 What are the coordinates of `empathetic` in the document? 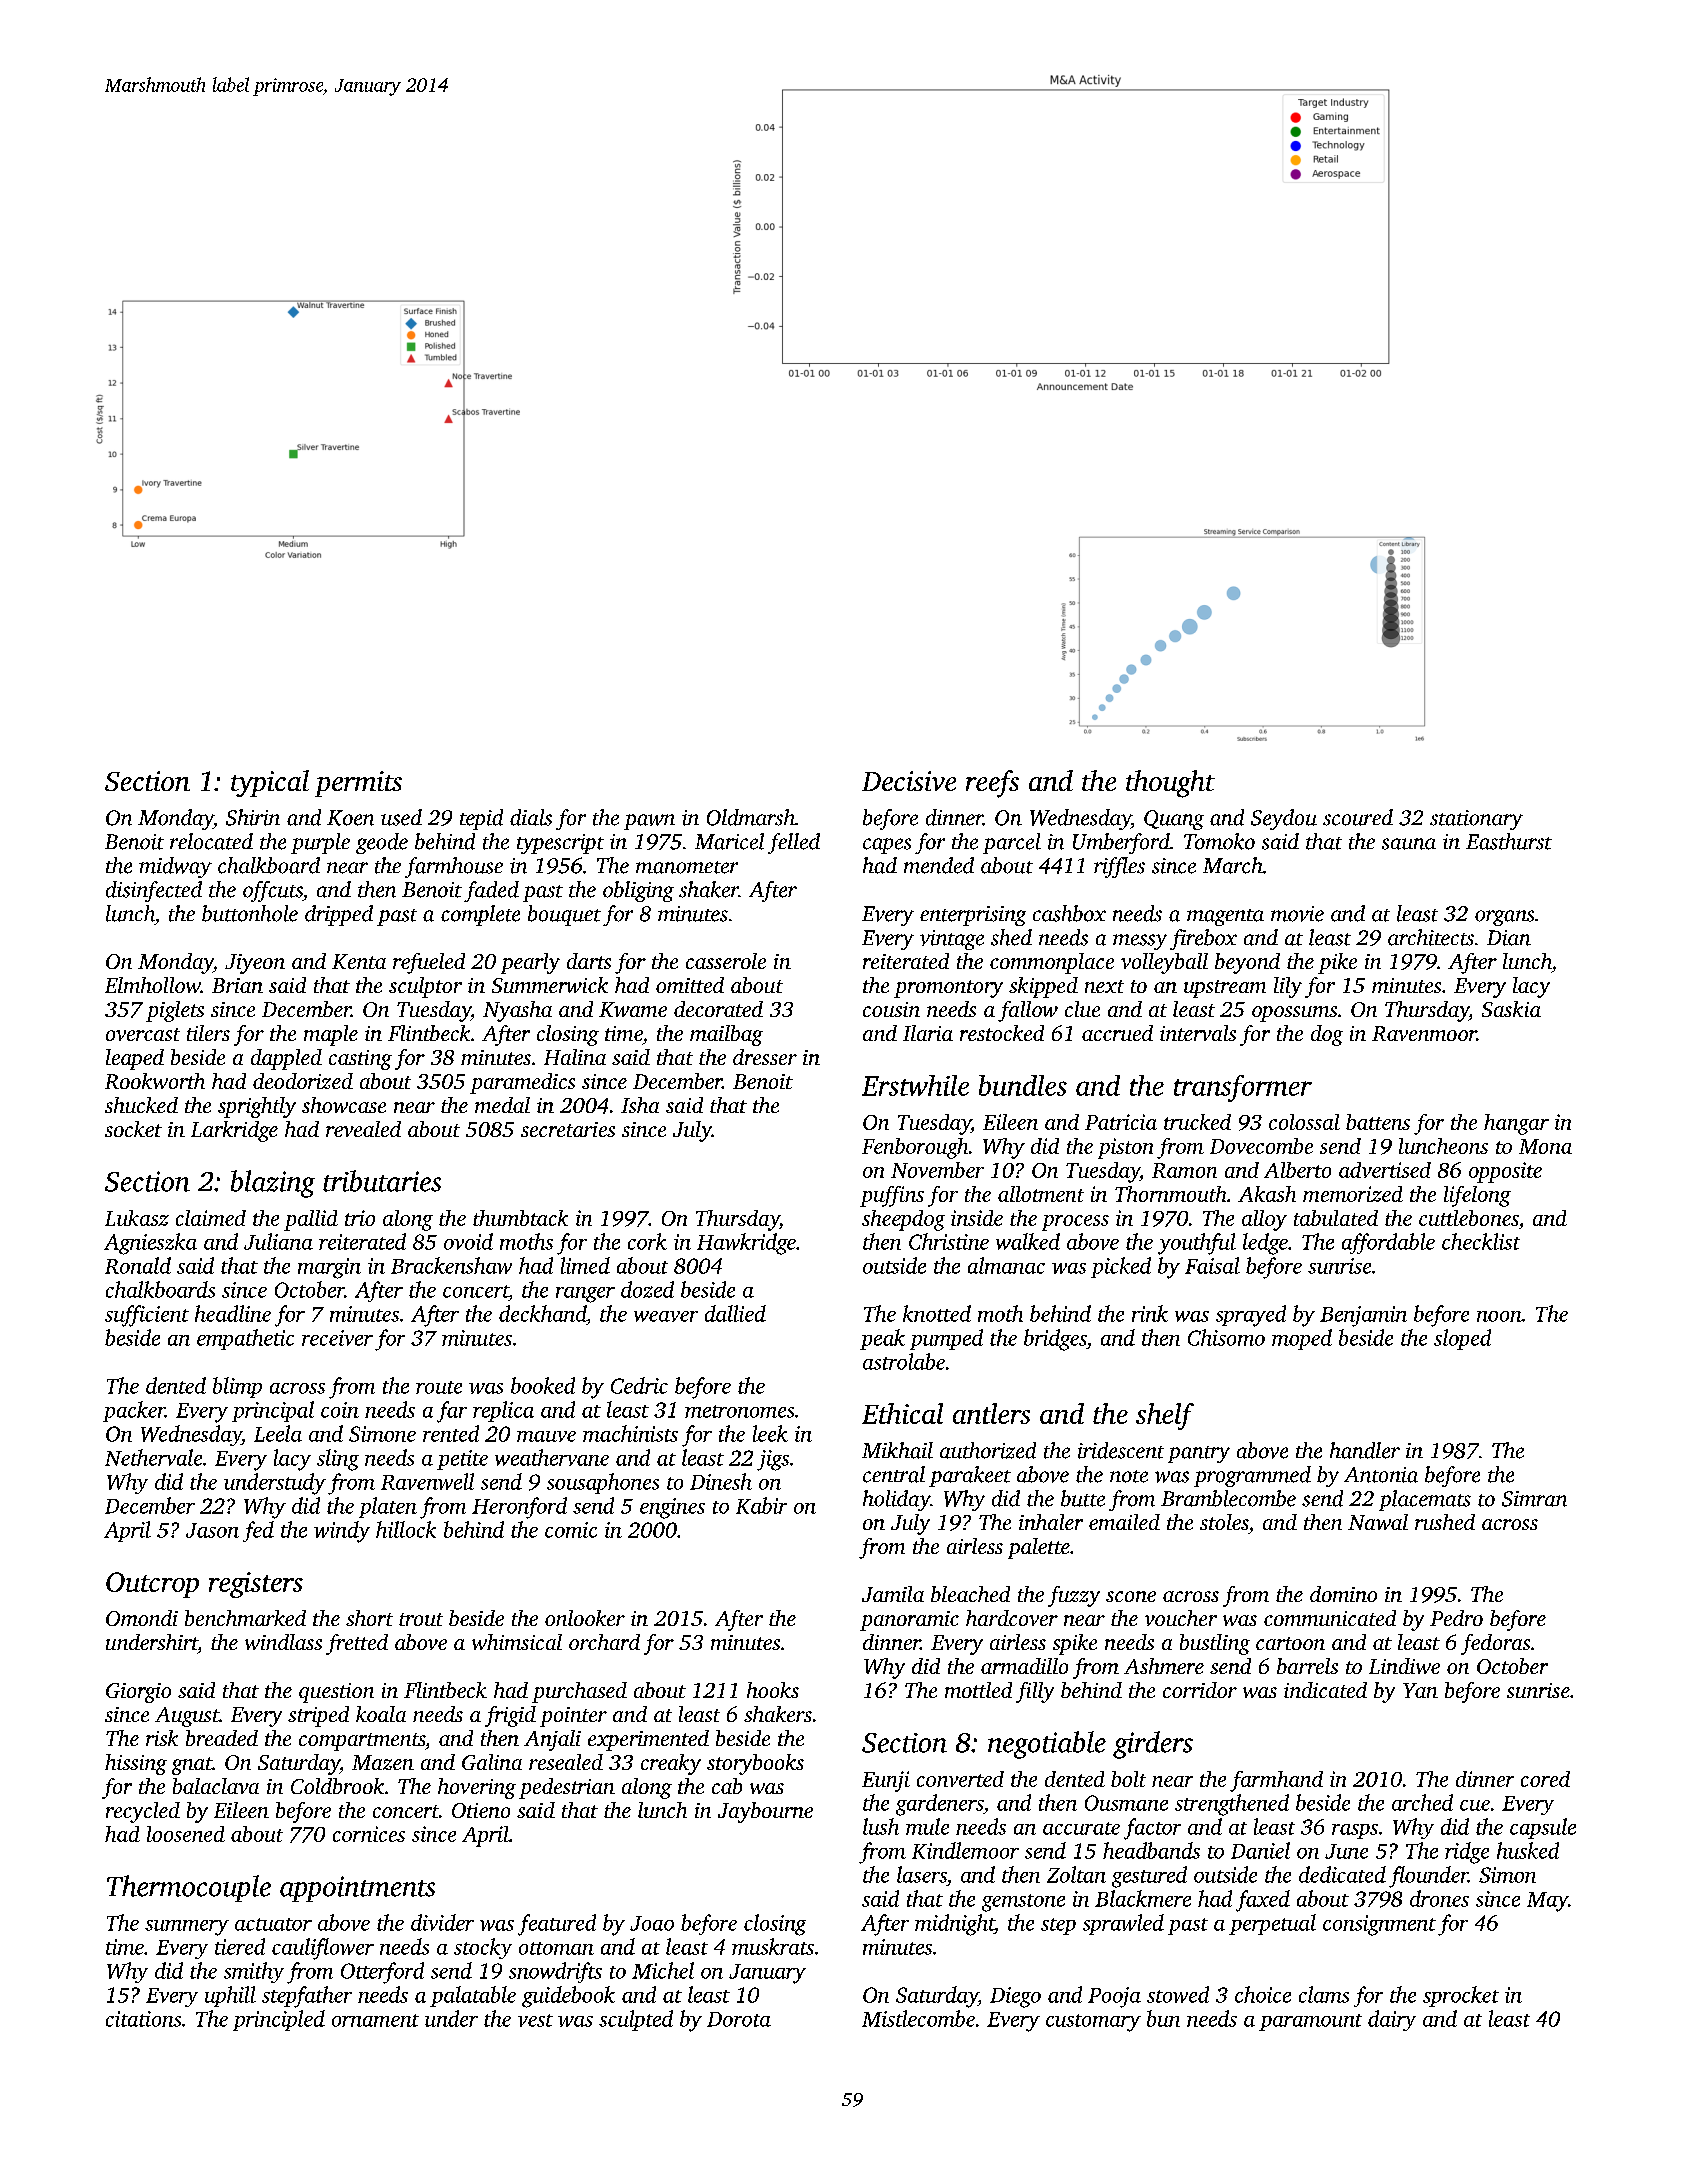 It's located at (245, 1339).
